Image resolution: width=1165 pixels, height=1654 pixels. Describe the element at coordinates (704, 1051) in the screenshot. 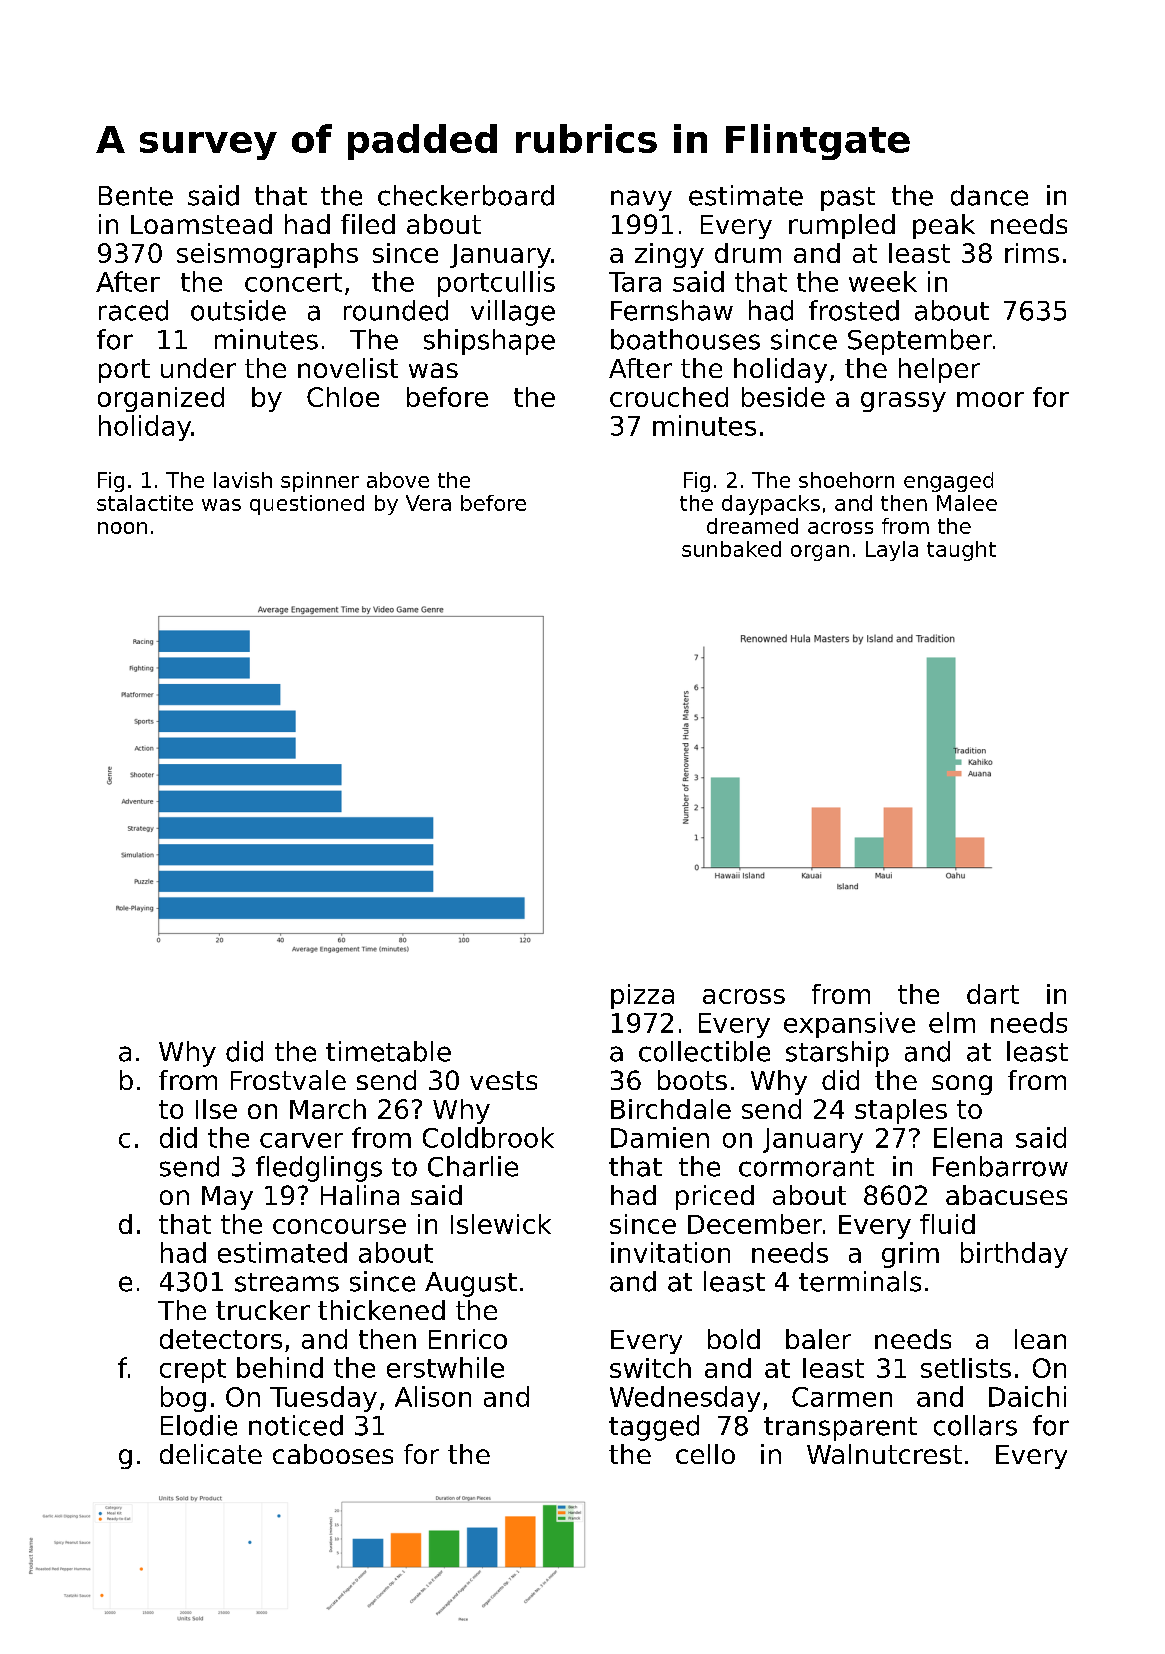

I see `collectible` at that location.
